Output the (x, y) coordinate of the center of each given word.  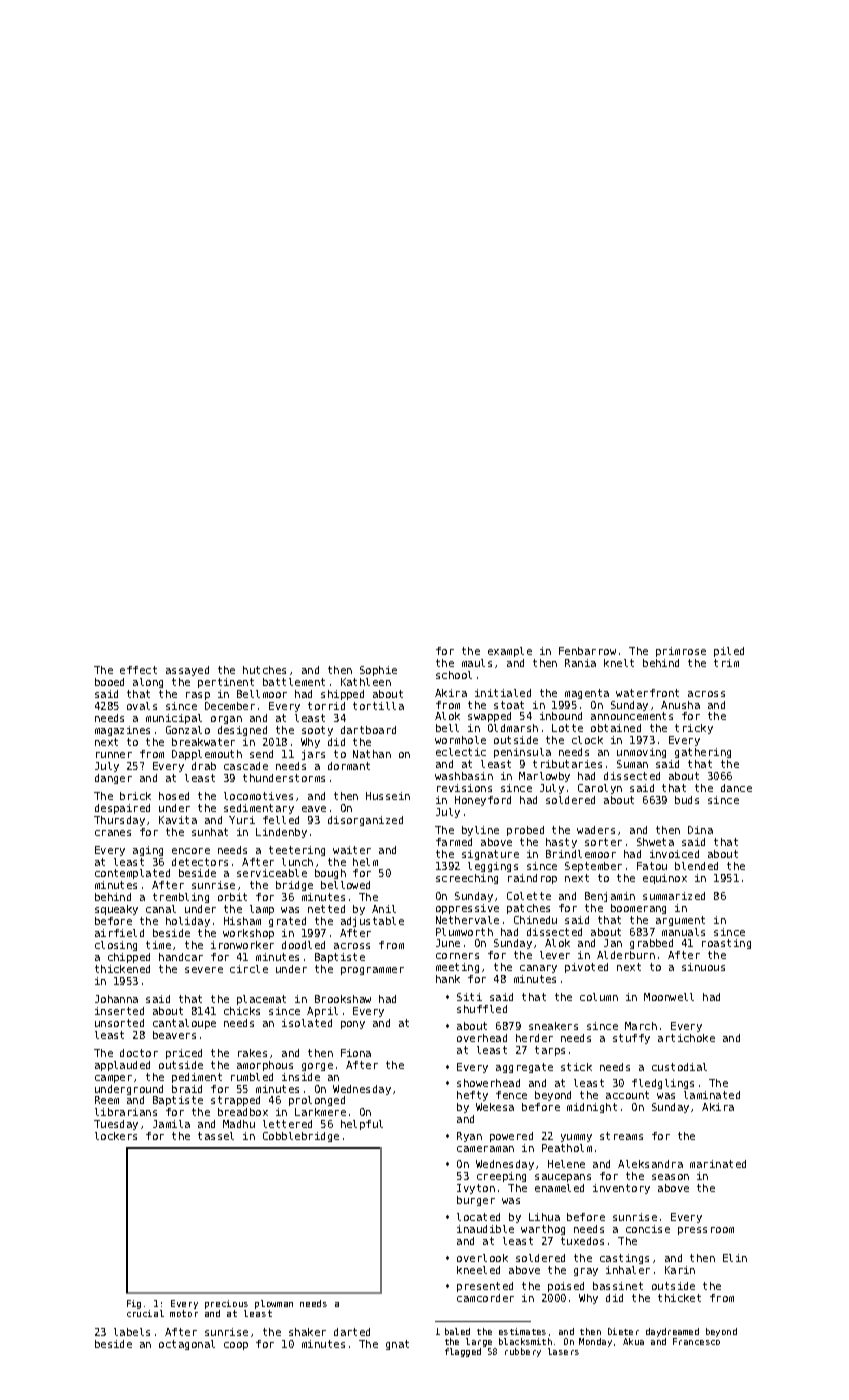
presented (485, 1287)
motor (184, 1313)
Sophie (378, 671)
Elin (735, 1258)
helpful (362, 1125)
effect (138, 670)
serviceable (272, 873)
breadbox (243, 1112)
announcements (632, 716)
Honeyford (483, 801)
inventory (621, 1189)
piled (729, 652)
